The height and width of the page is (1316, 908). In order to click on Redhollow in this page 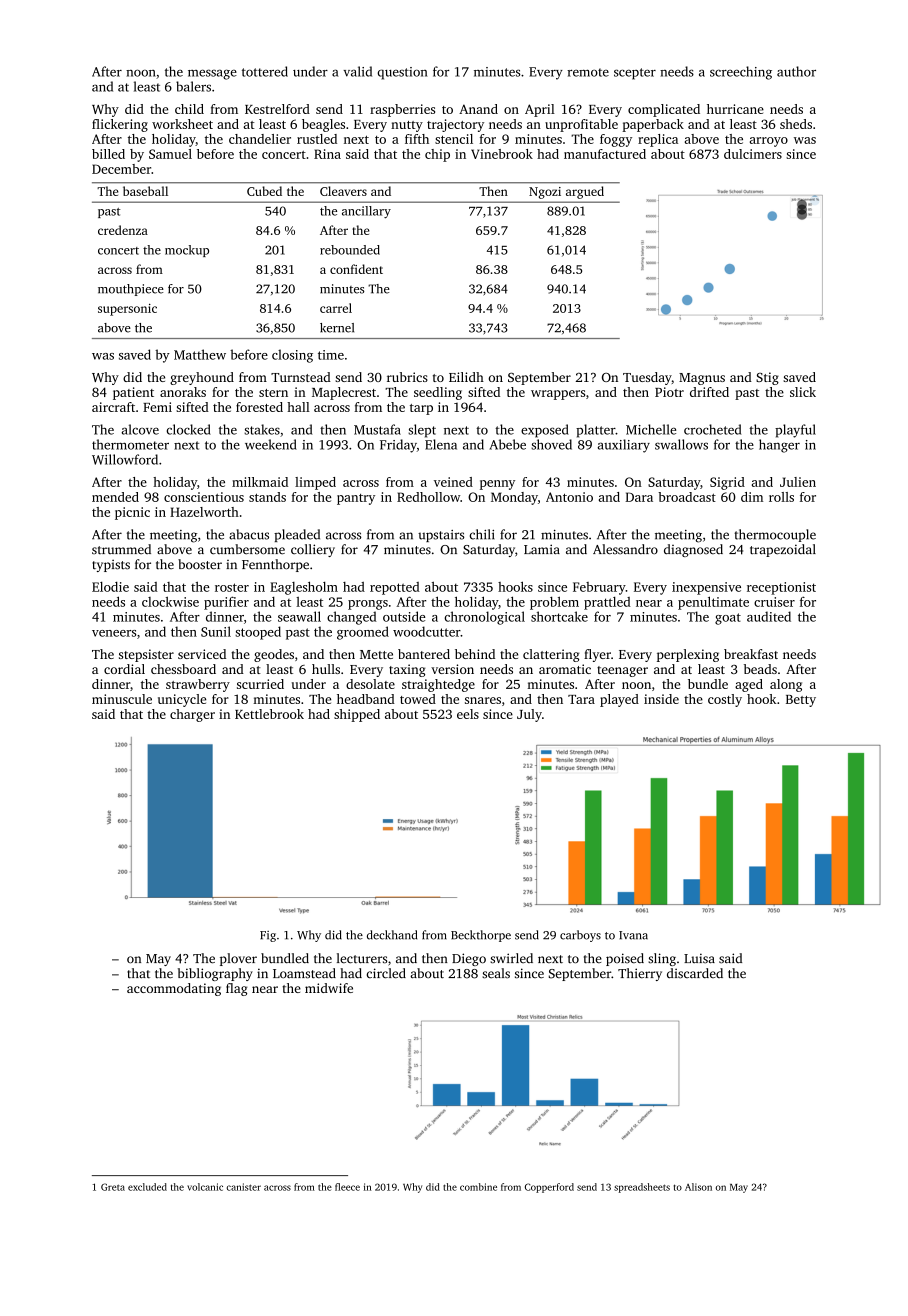, I will do `click(428, 497)`.
